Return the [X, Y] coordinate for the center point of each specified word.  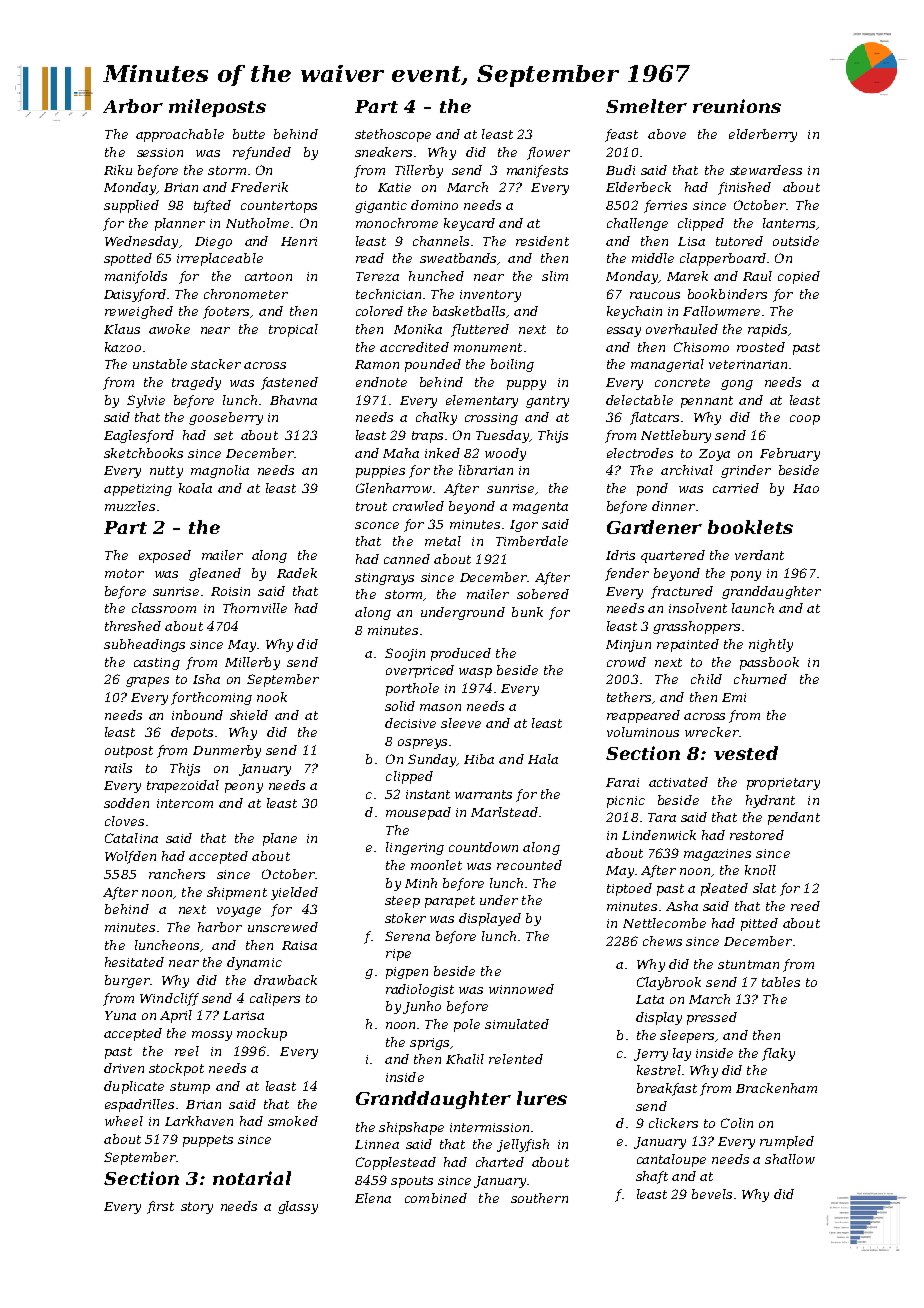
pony [746, 576]
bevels [712, 1194]
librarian [486, 470]
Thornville [255, 608]
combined [436, 1198]
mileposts [217, 108]
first [160, 1207]
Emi [734, 697]
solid [400, 706]
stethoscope [393, 135]
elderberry [763, 135]
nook [272, 697]
